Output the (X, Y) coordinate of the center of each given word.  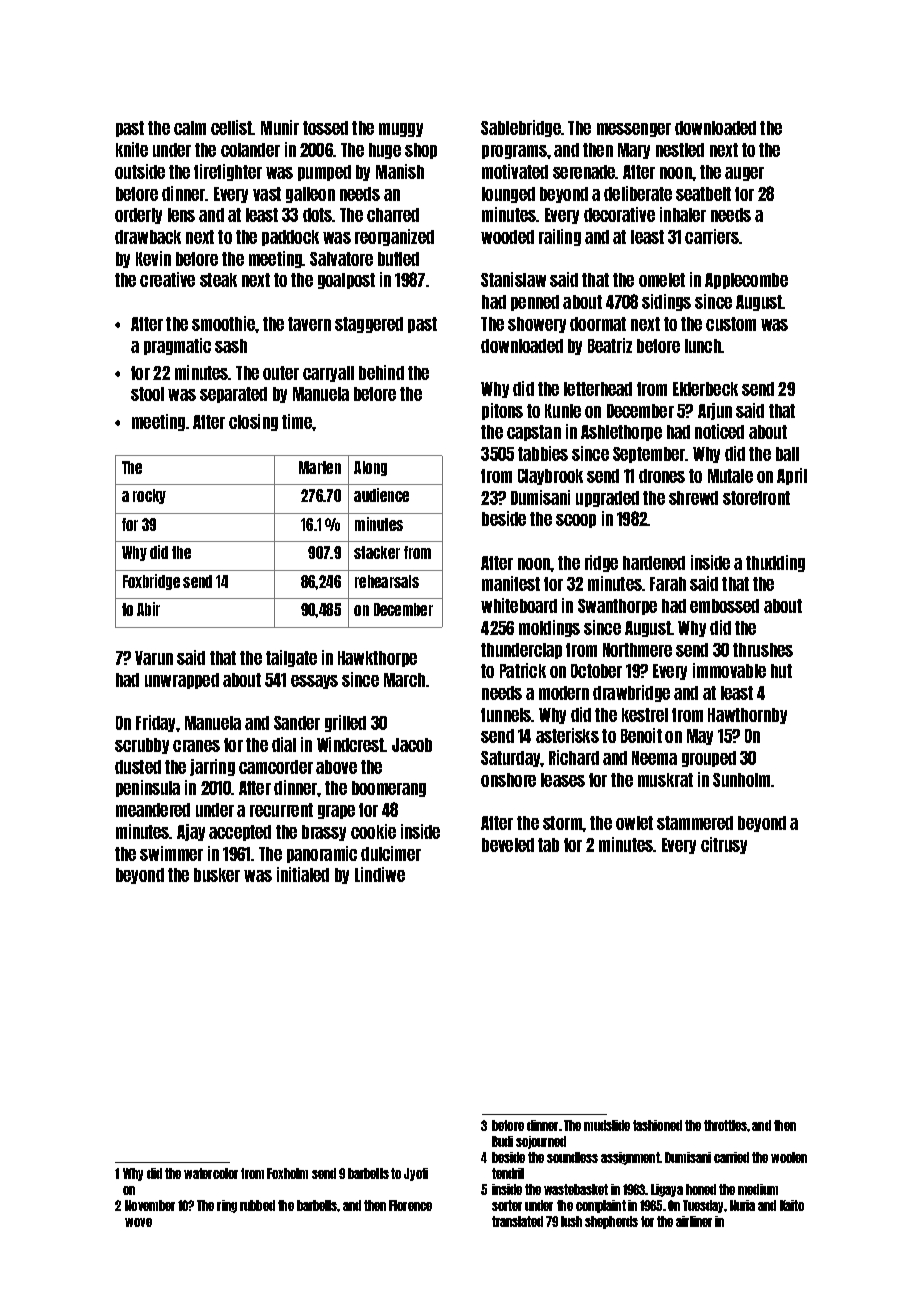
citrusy (724, 845)
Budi (502, 1141)
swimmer (171, 853)
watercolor (211, 1173)
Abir (148, 609)
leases (563, 780)
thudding (775, 563)
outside (140, 171)
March (404, 680)
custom (731, 324)
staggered (369, 325)
